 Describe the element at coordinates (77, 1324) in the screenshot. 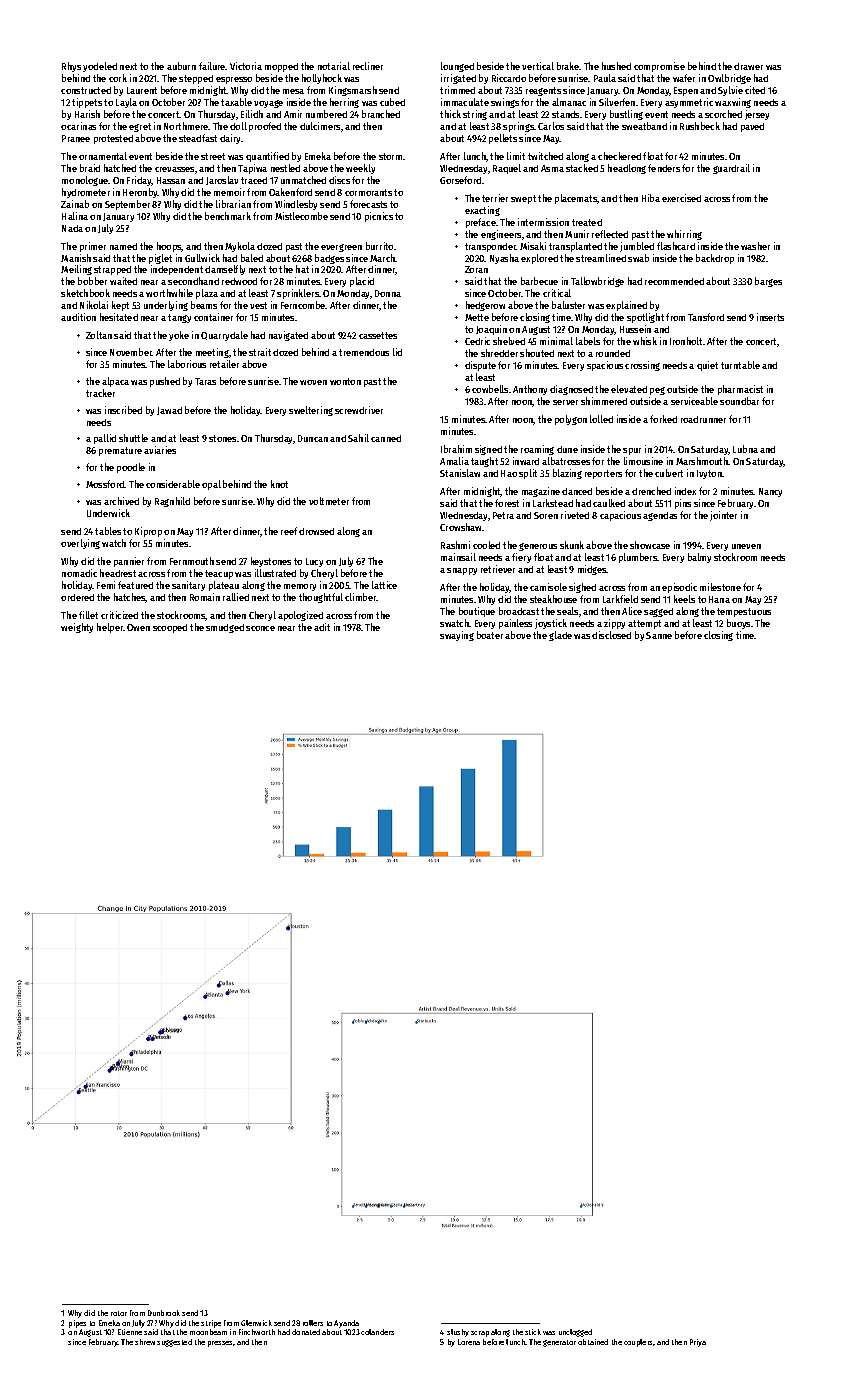

I see `pipes` at that location.
